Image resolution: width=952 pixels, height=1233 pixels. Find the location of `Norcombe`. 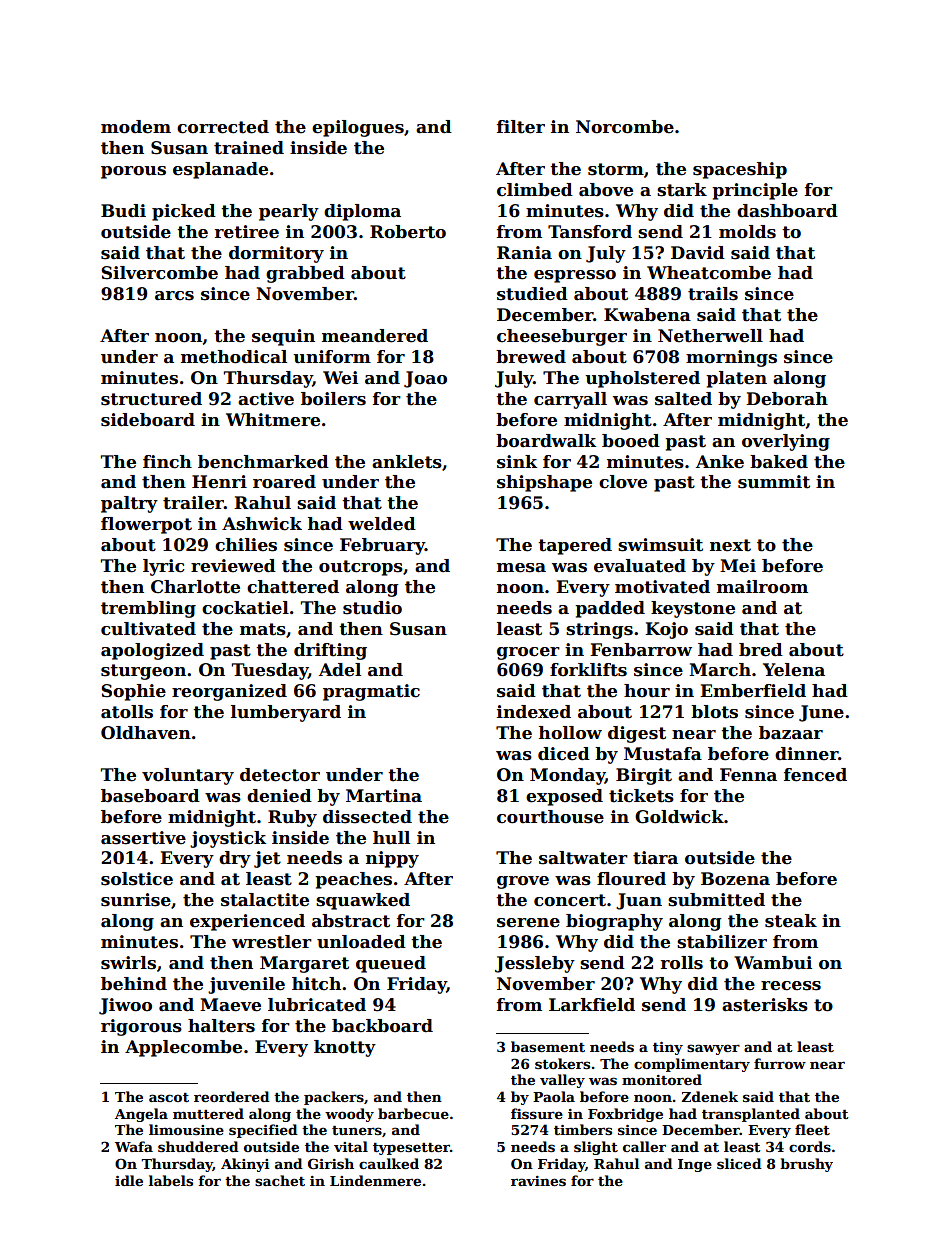

Norcombe is located at coordinates (625, 127).
